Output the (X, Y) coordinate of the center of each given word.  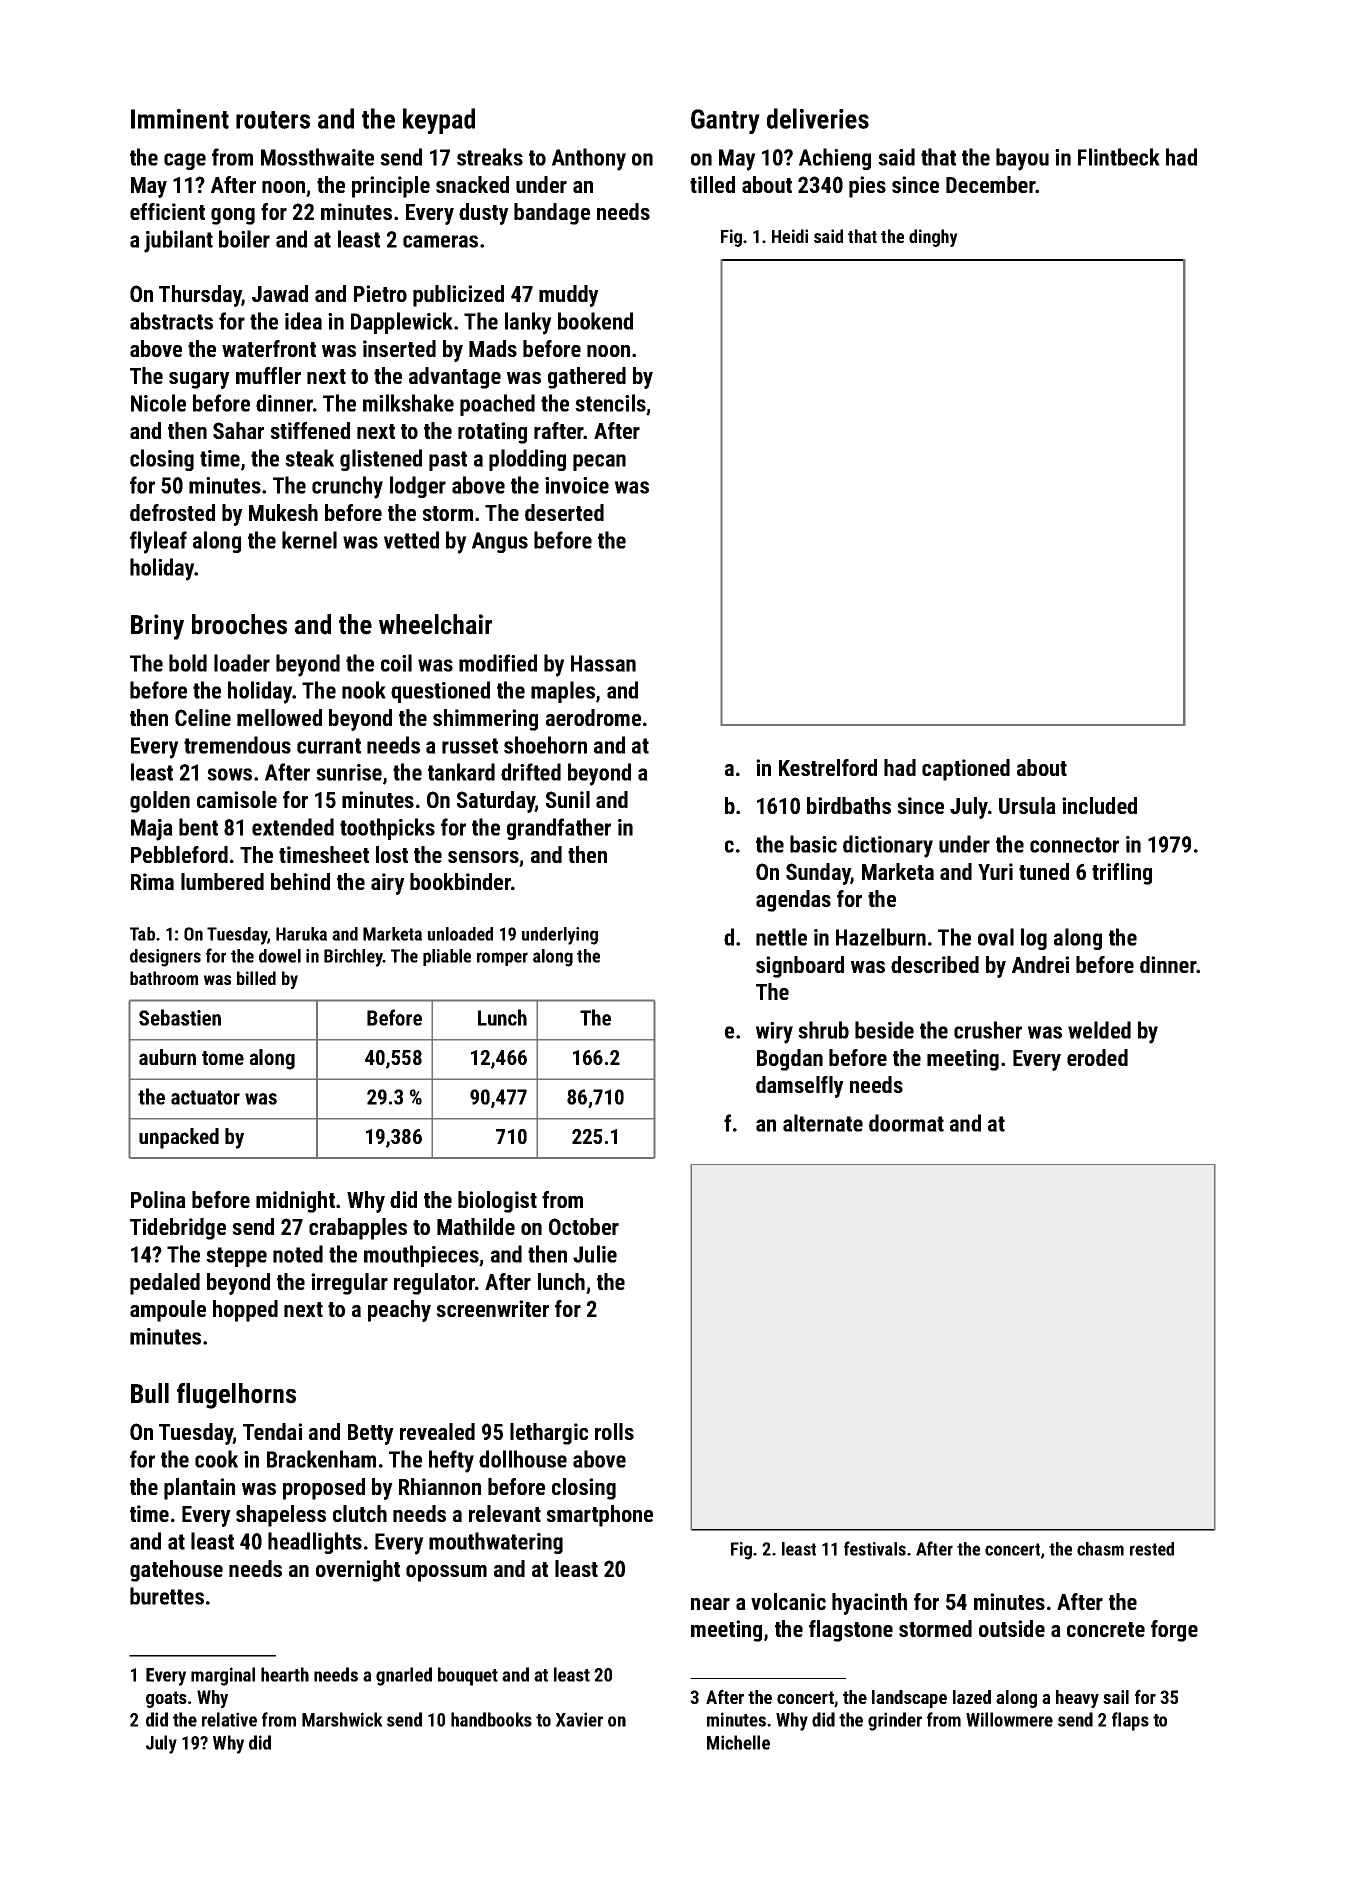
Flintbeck (1119, 157)
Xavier (579, 1719)
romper (502, 959)
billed (256, 978)
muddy (569, 296)
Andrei (1040, 964)
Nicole (158, 403)
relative (229, 1719)
